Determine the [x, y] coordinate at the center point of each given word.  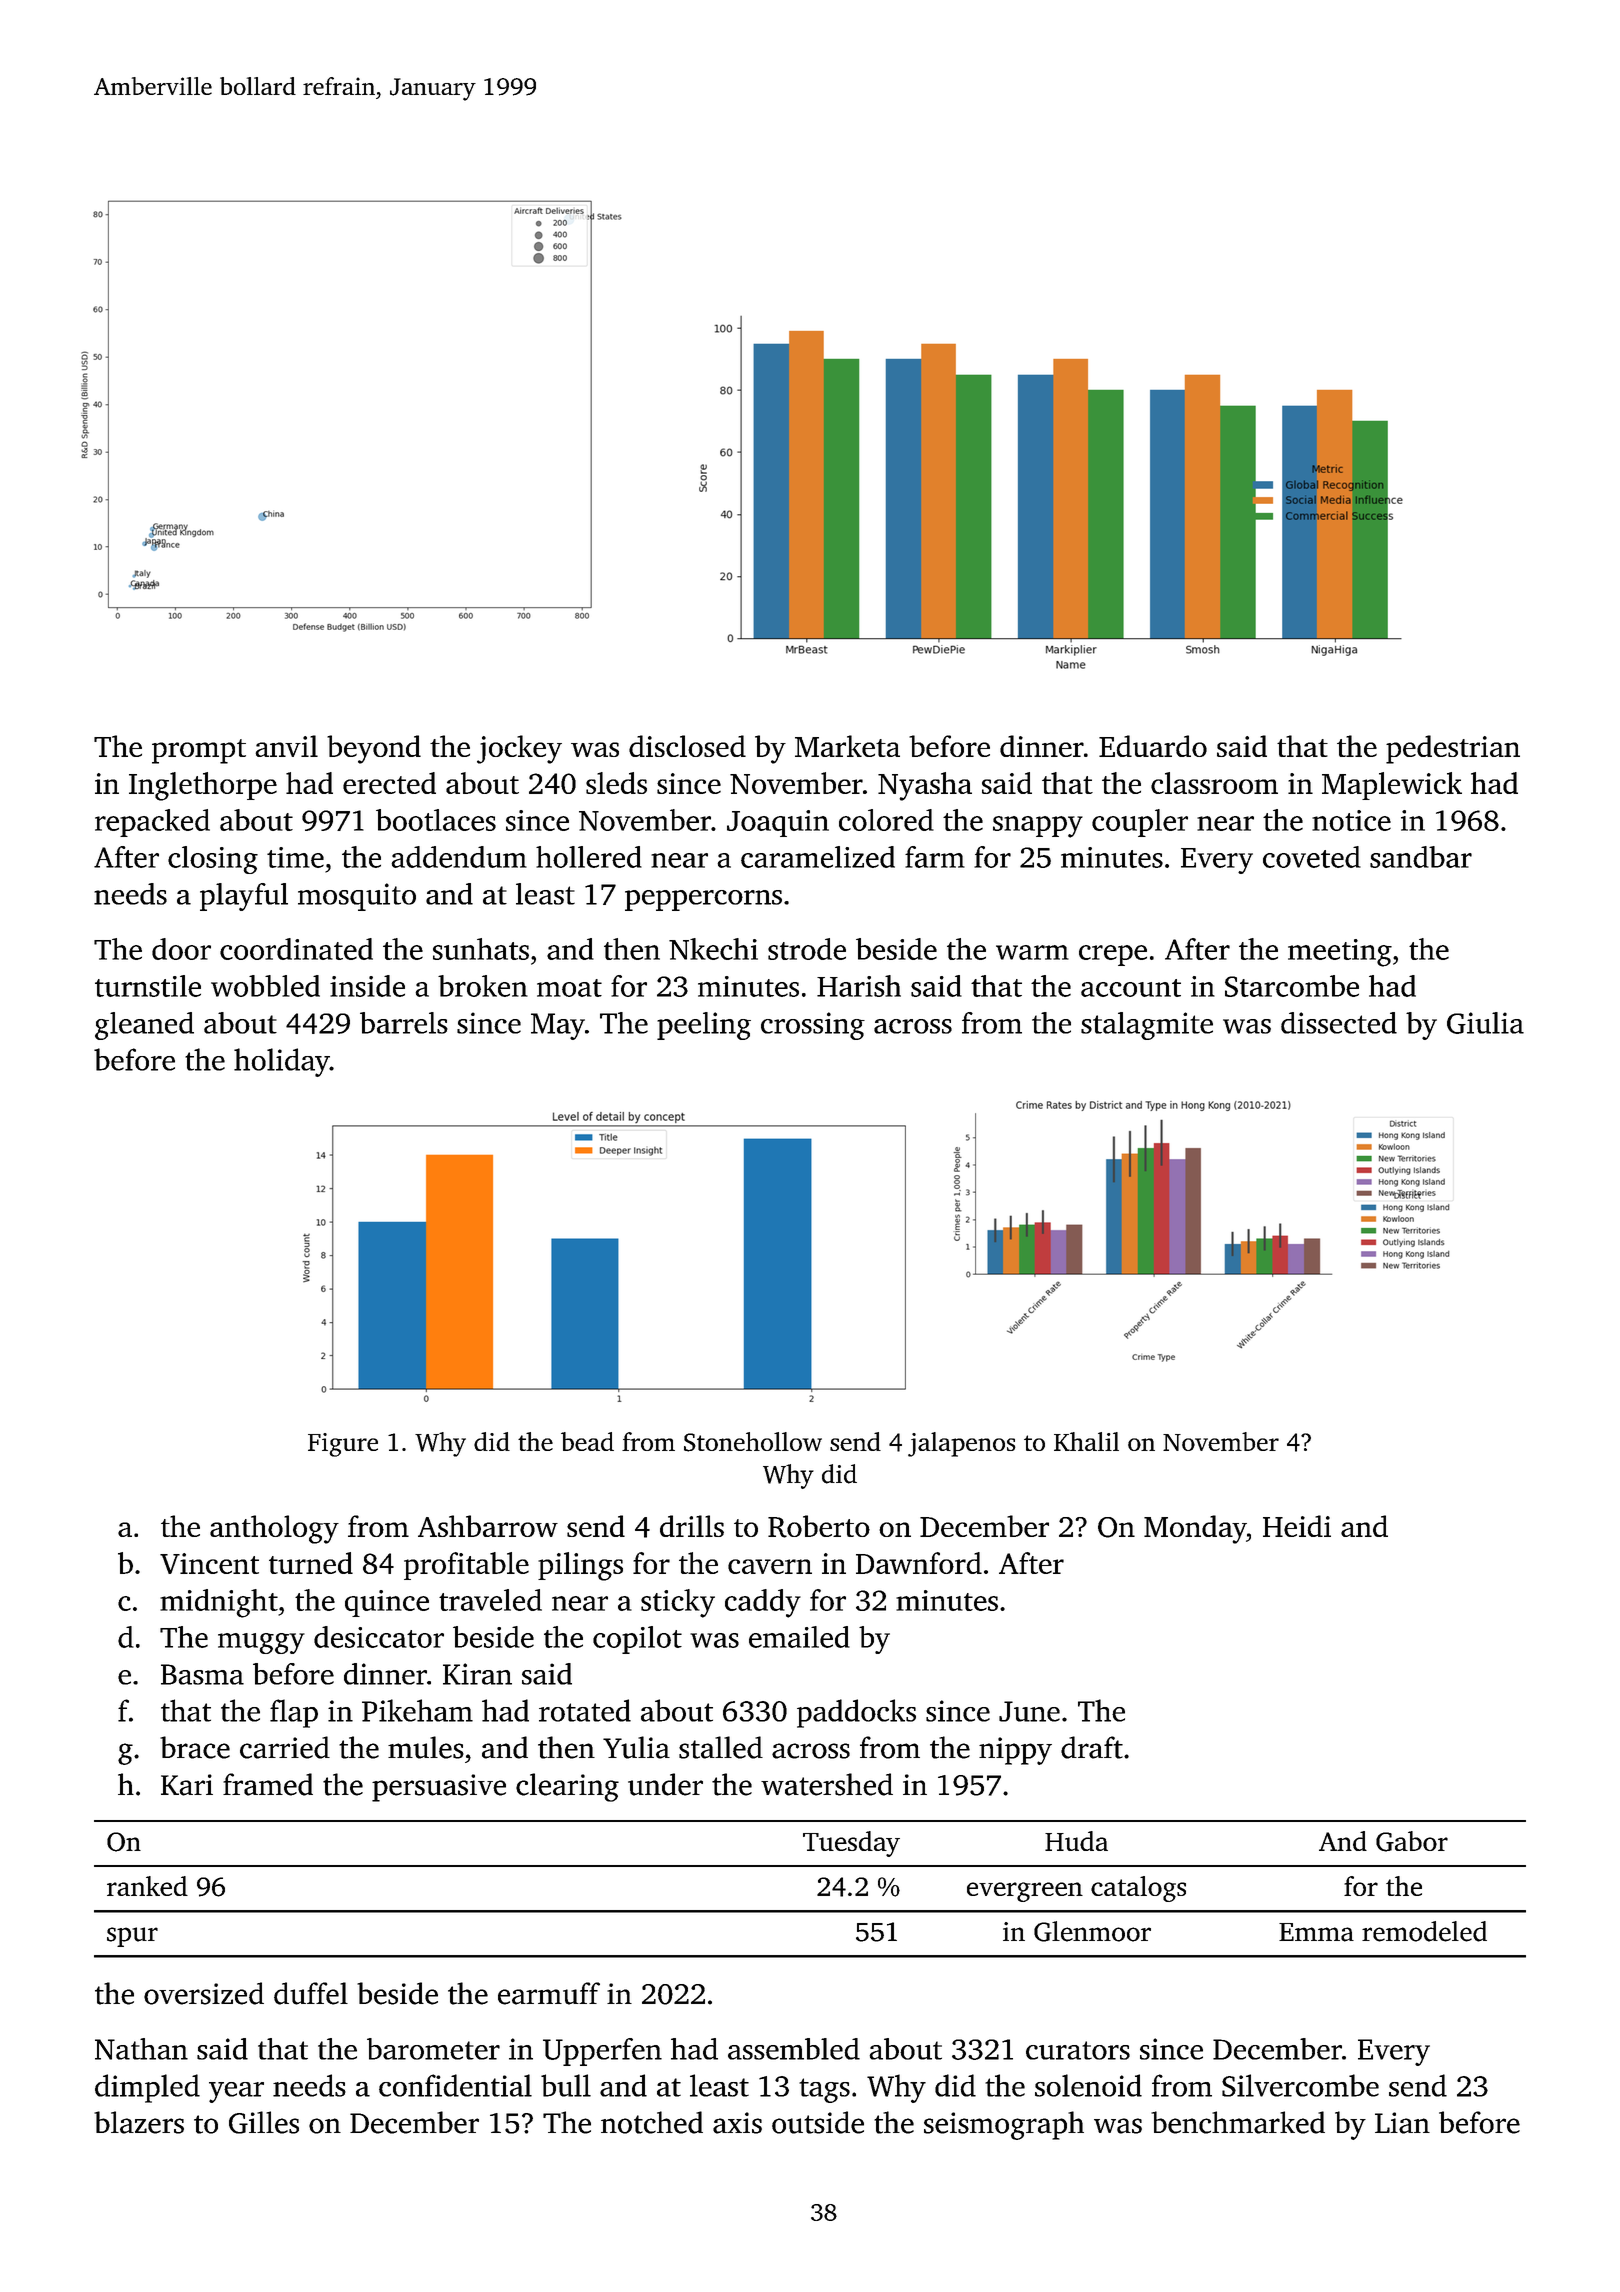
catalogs [1138, 1889]
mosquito [357, 897]
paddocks [856, 1713]
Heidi [1297, 1526]
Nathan [141, 2049]
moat [569, 988]
